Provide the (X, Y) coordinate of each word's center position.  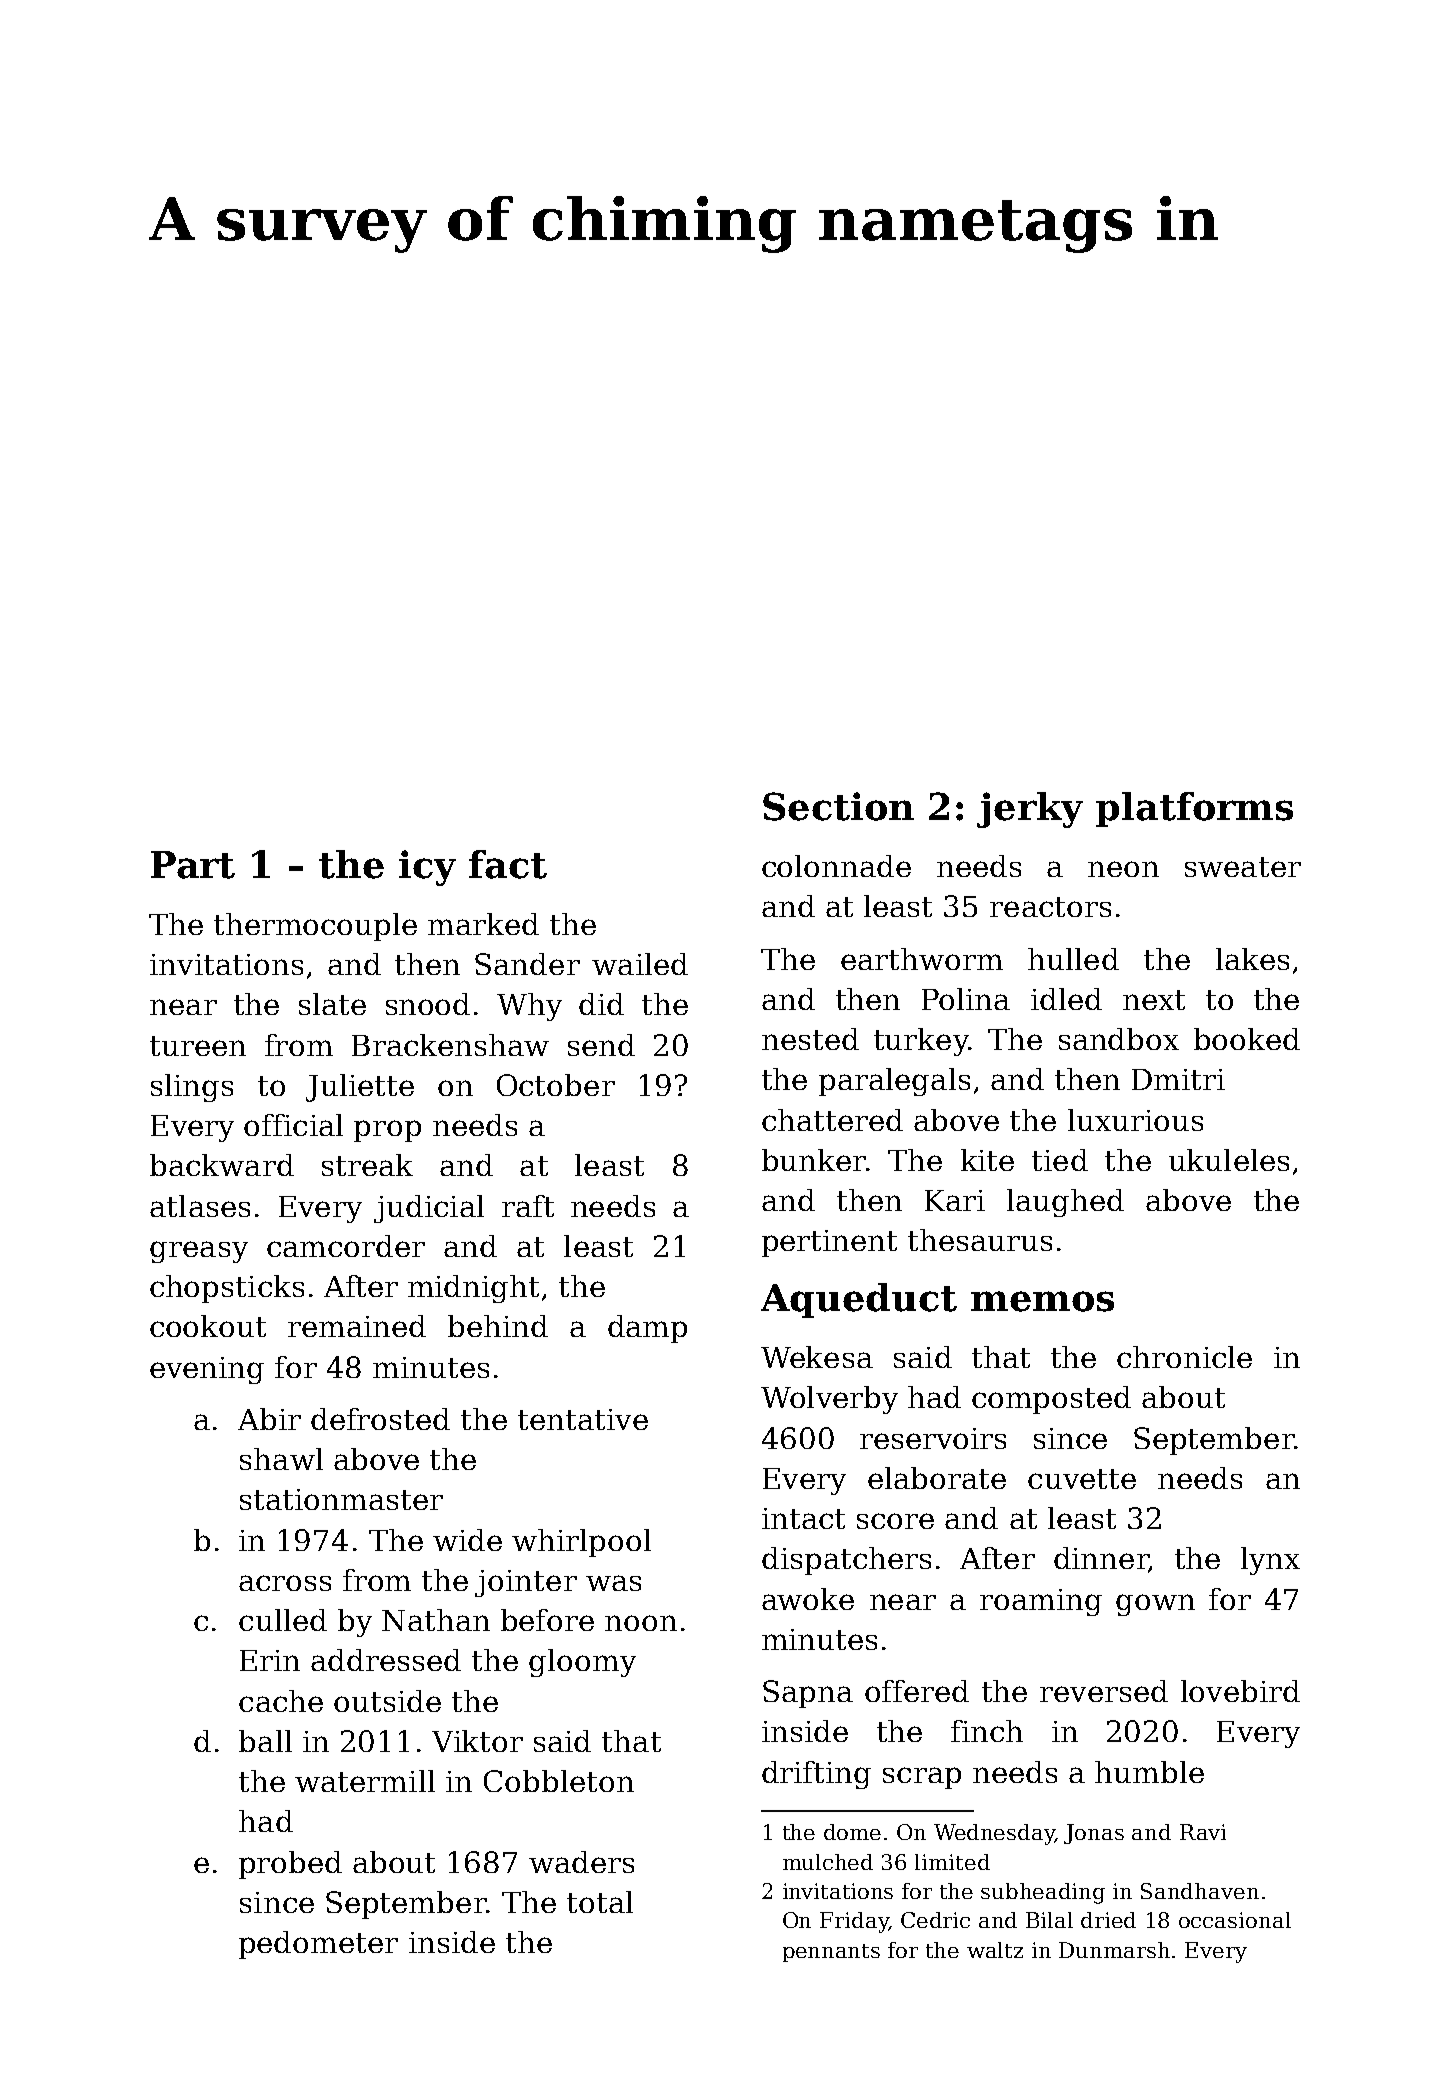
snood (428, 1004)
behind (498, 1326)
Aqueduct (859, 1300)
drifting (816, 1775)
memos (1042, 1301)
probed (290, 1865)
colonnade (836, 866)
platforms (1194, 809)
